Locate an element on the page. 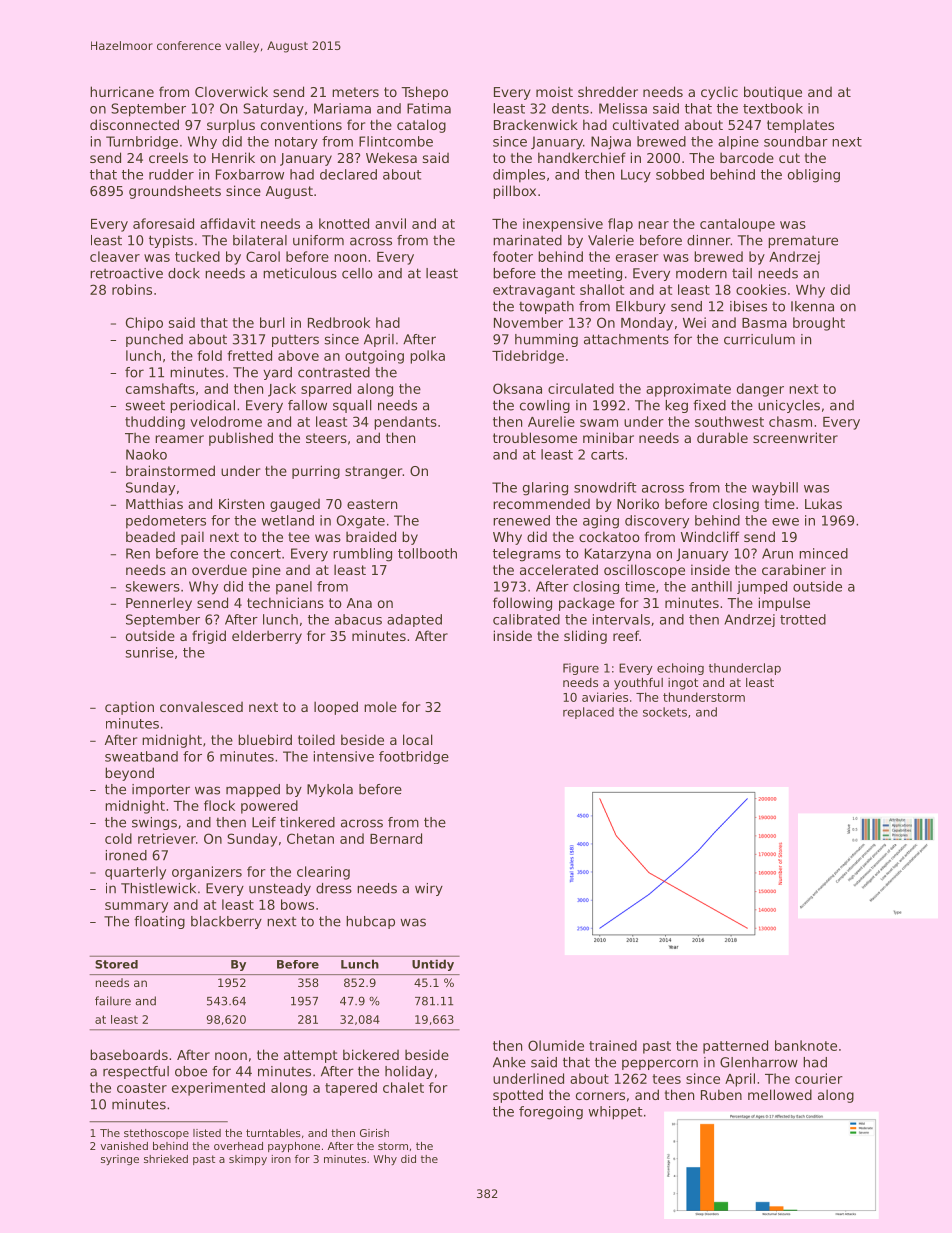  mellowed is located at coordinates (780, 1094).
